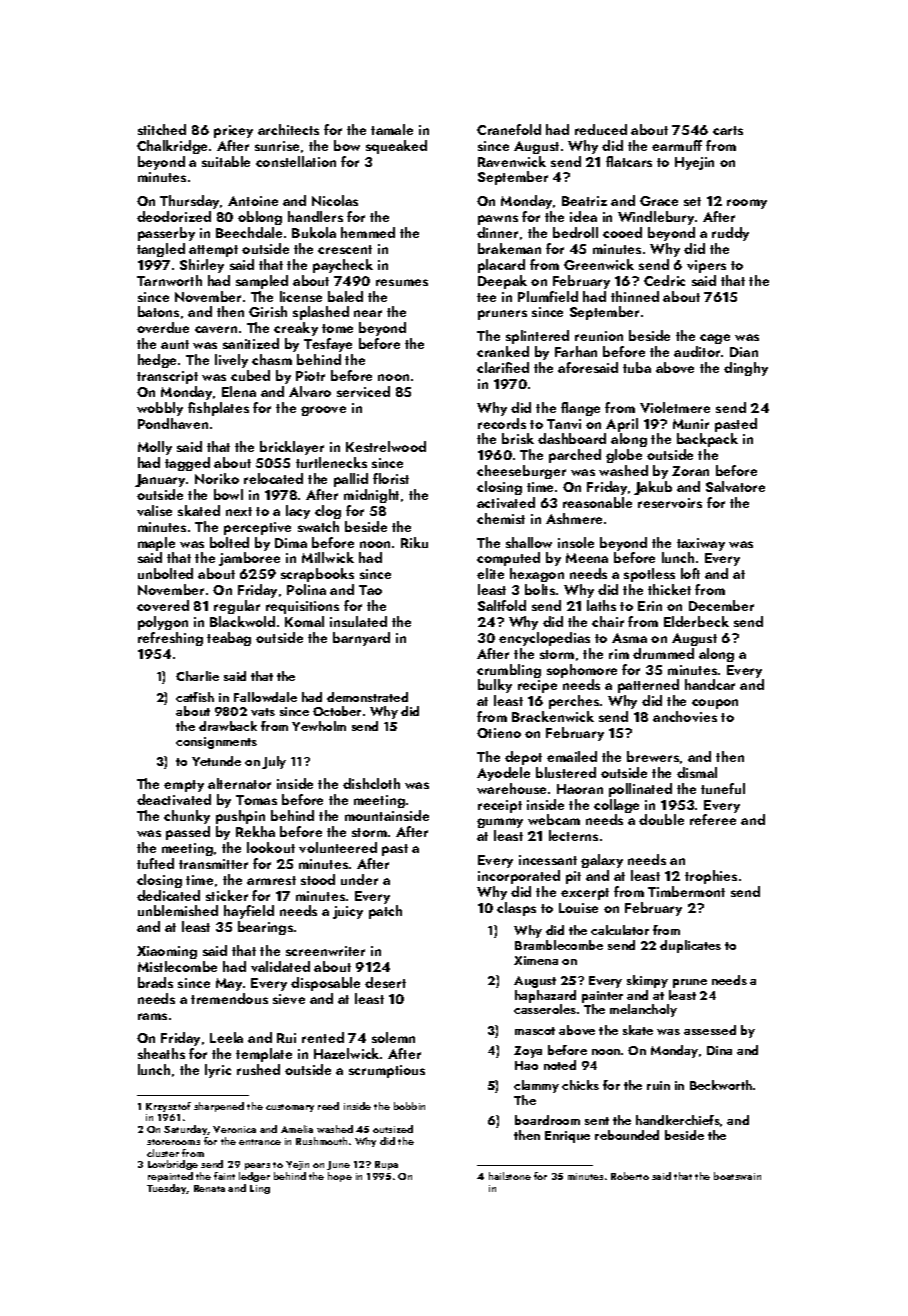  Describe the element at coordinates (414, 542) in the image. I see `Riku` at that location.
